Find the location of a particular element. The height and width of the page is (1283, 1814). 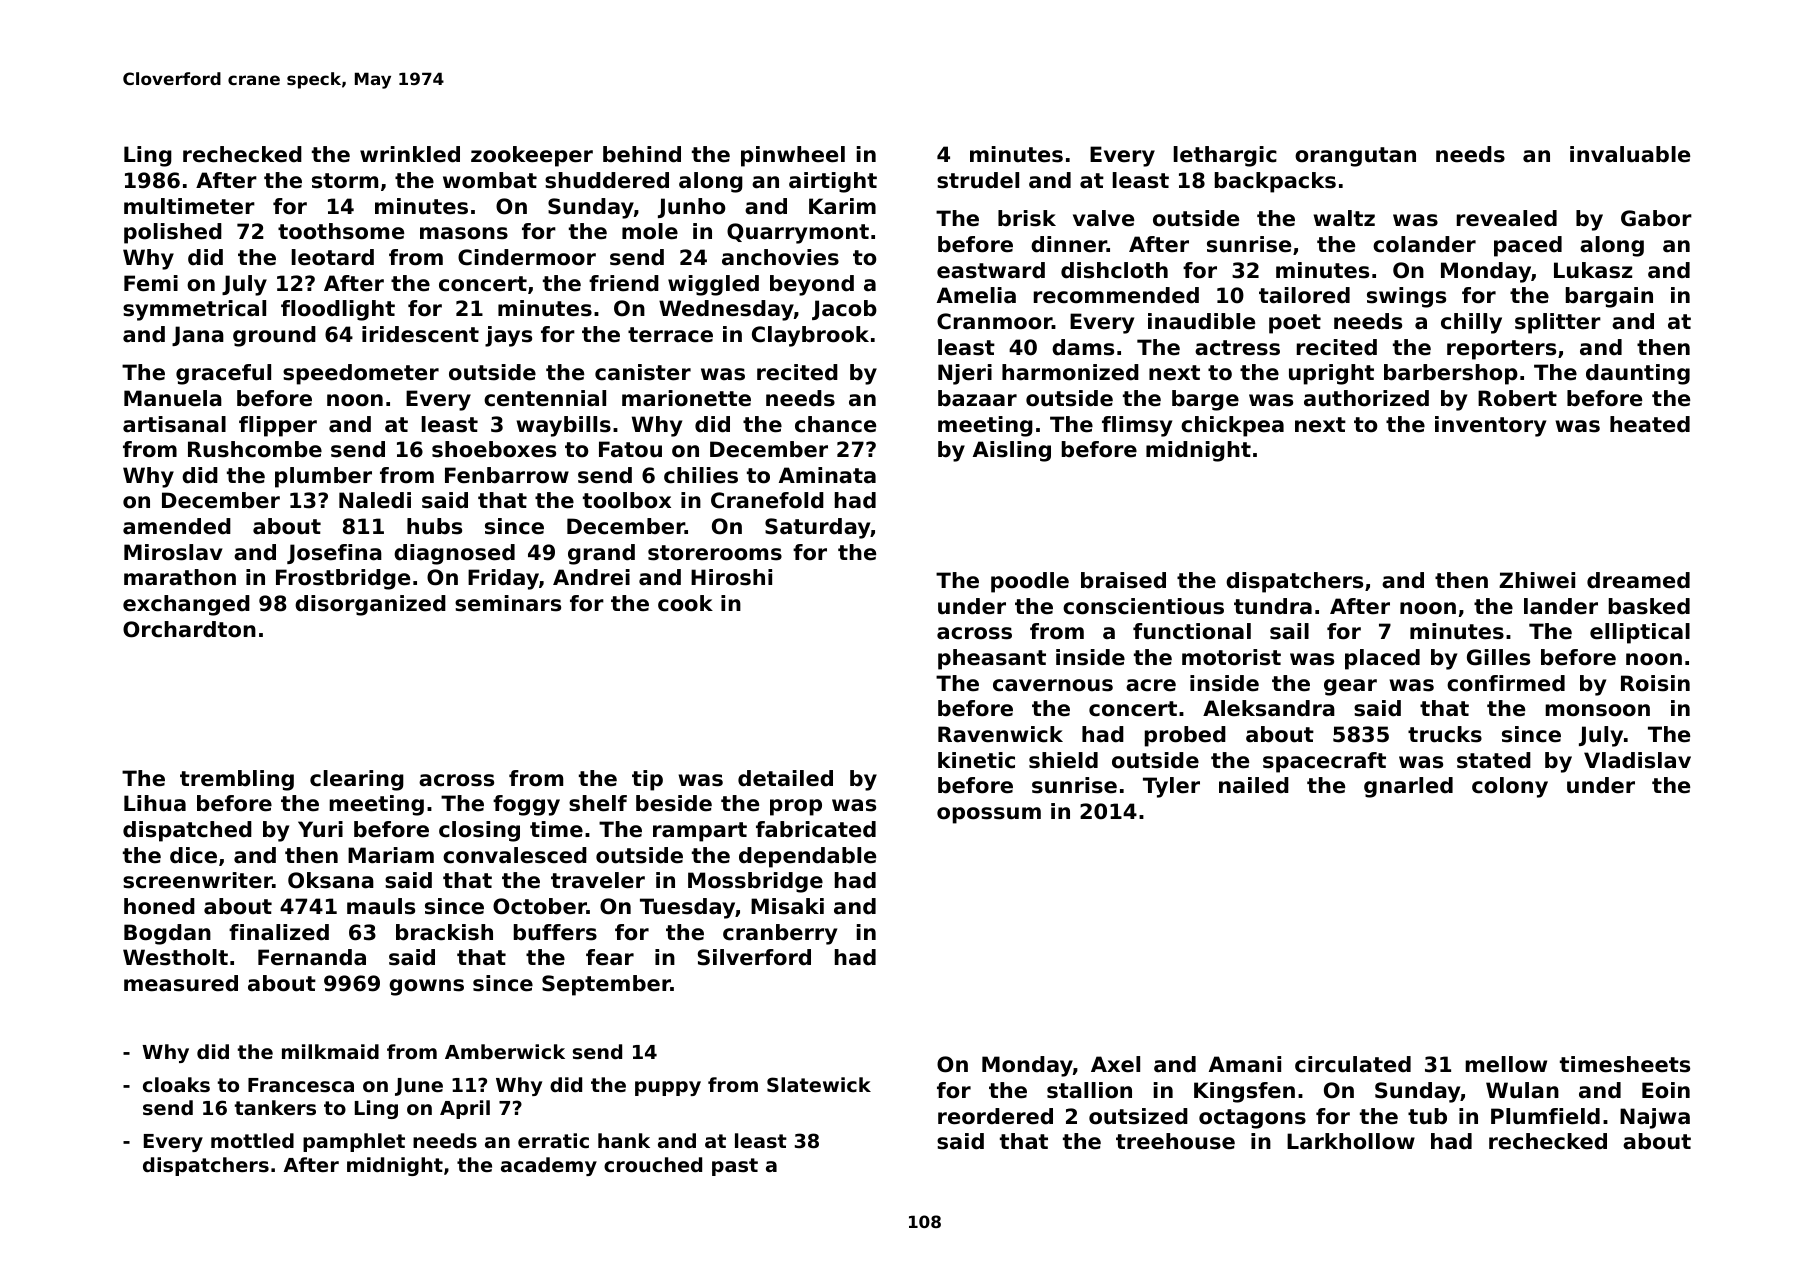

treehouse is located at coordinates (1175, 1141).
